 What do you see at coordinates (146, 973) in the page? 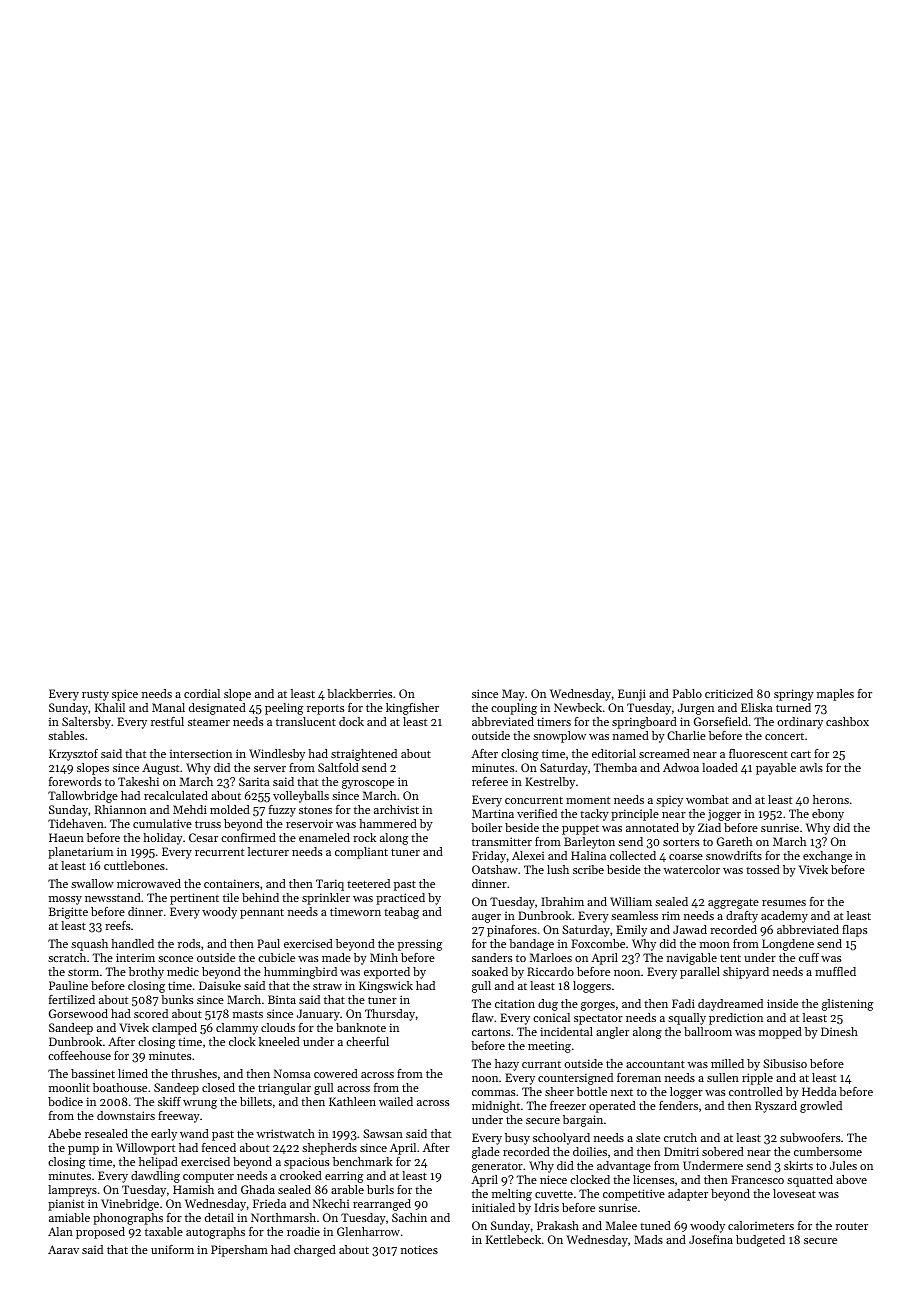
I see `brothy` at bounding box center [146, 973].
